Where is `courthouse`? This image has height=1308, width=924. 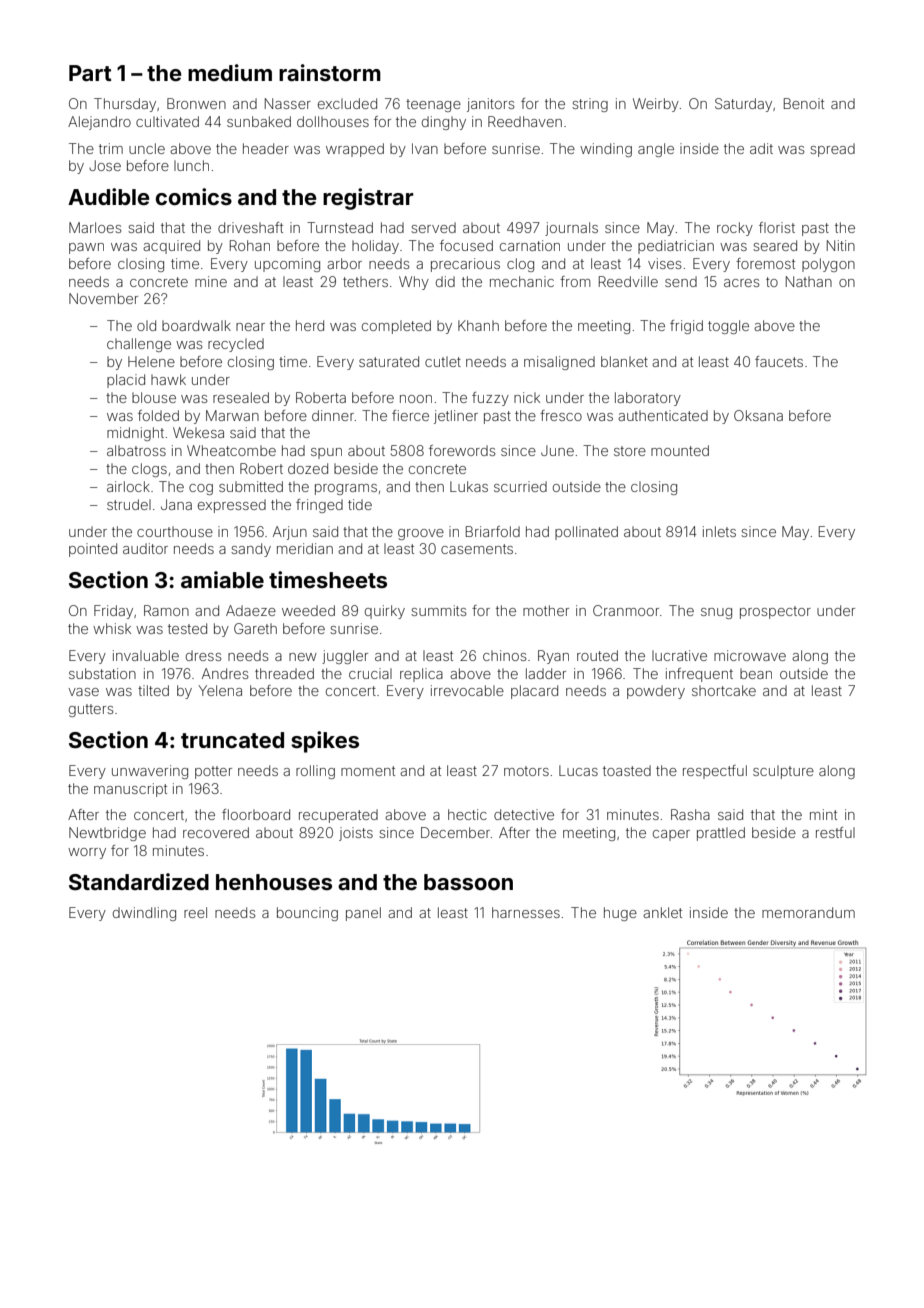 courthouse is located at coordinates (175, 531).
